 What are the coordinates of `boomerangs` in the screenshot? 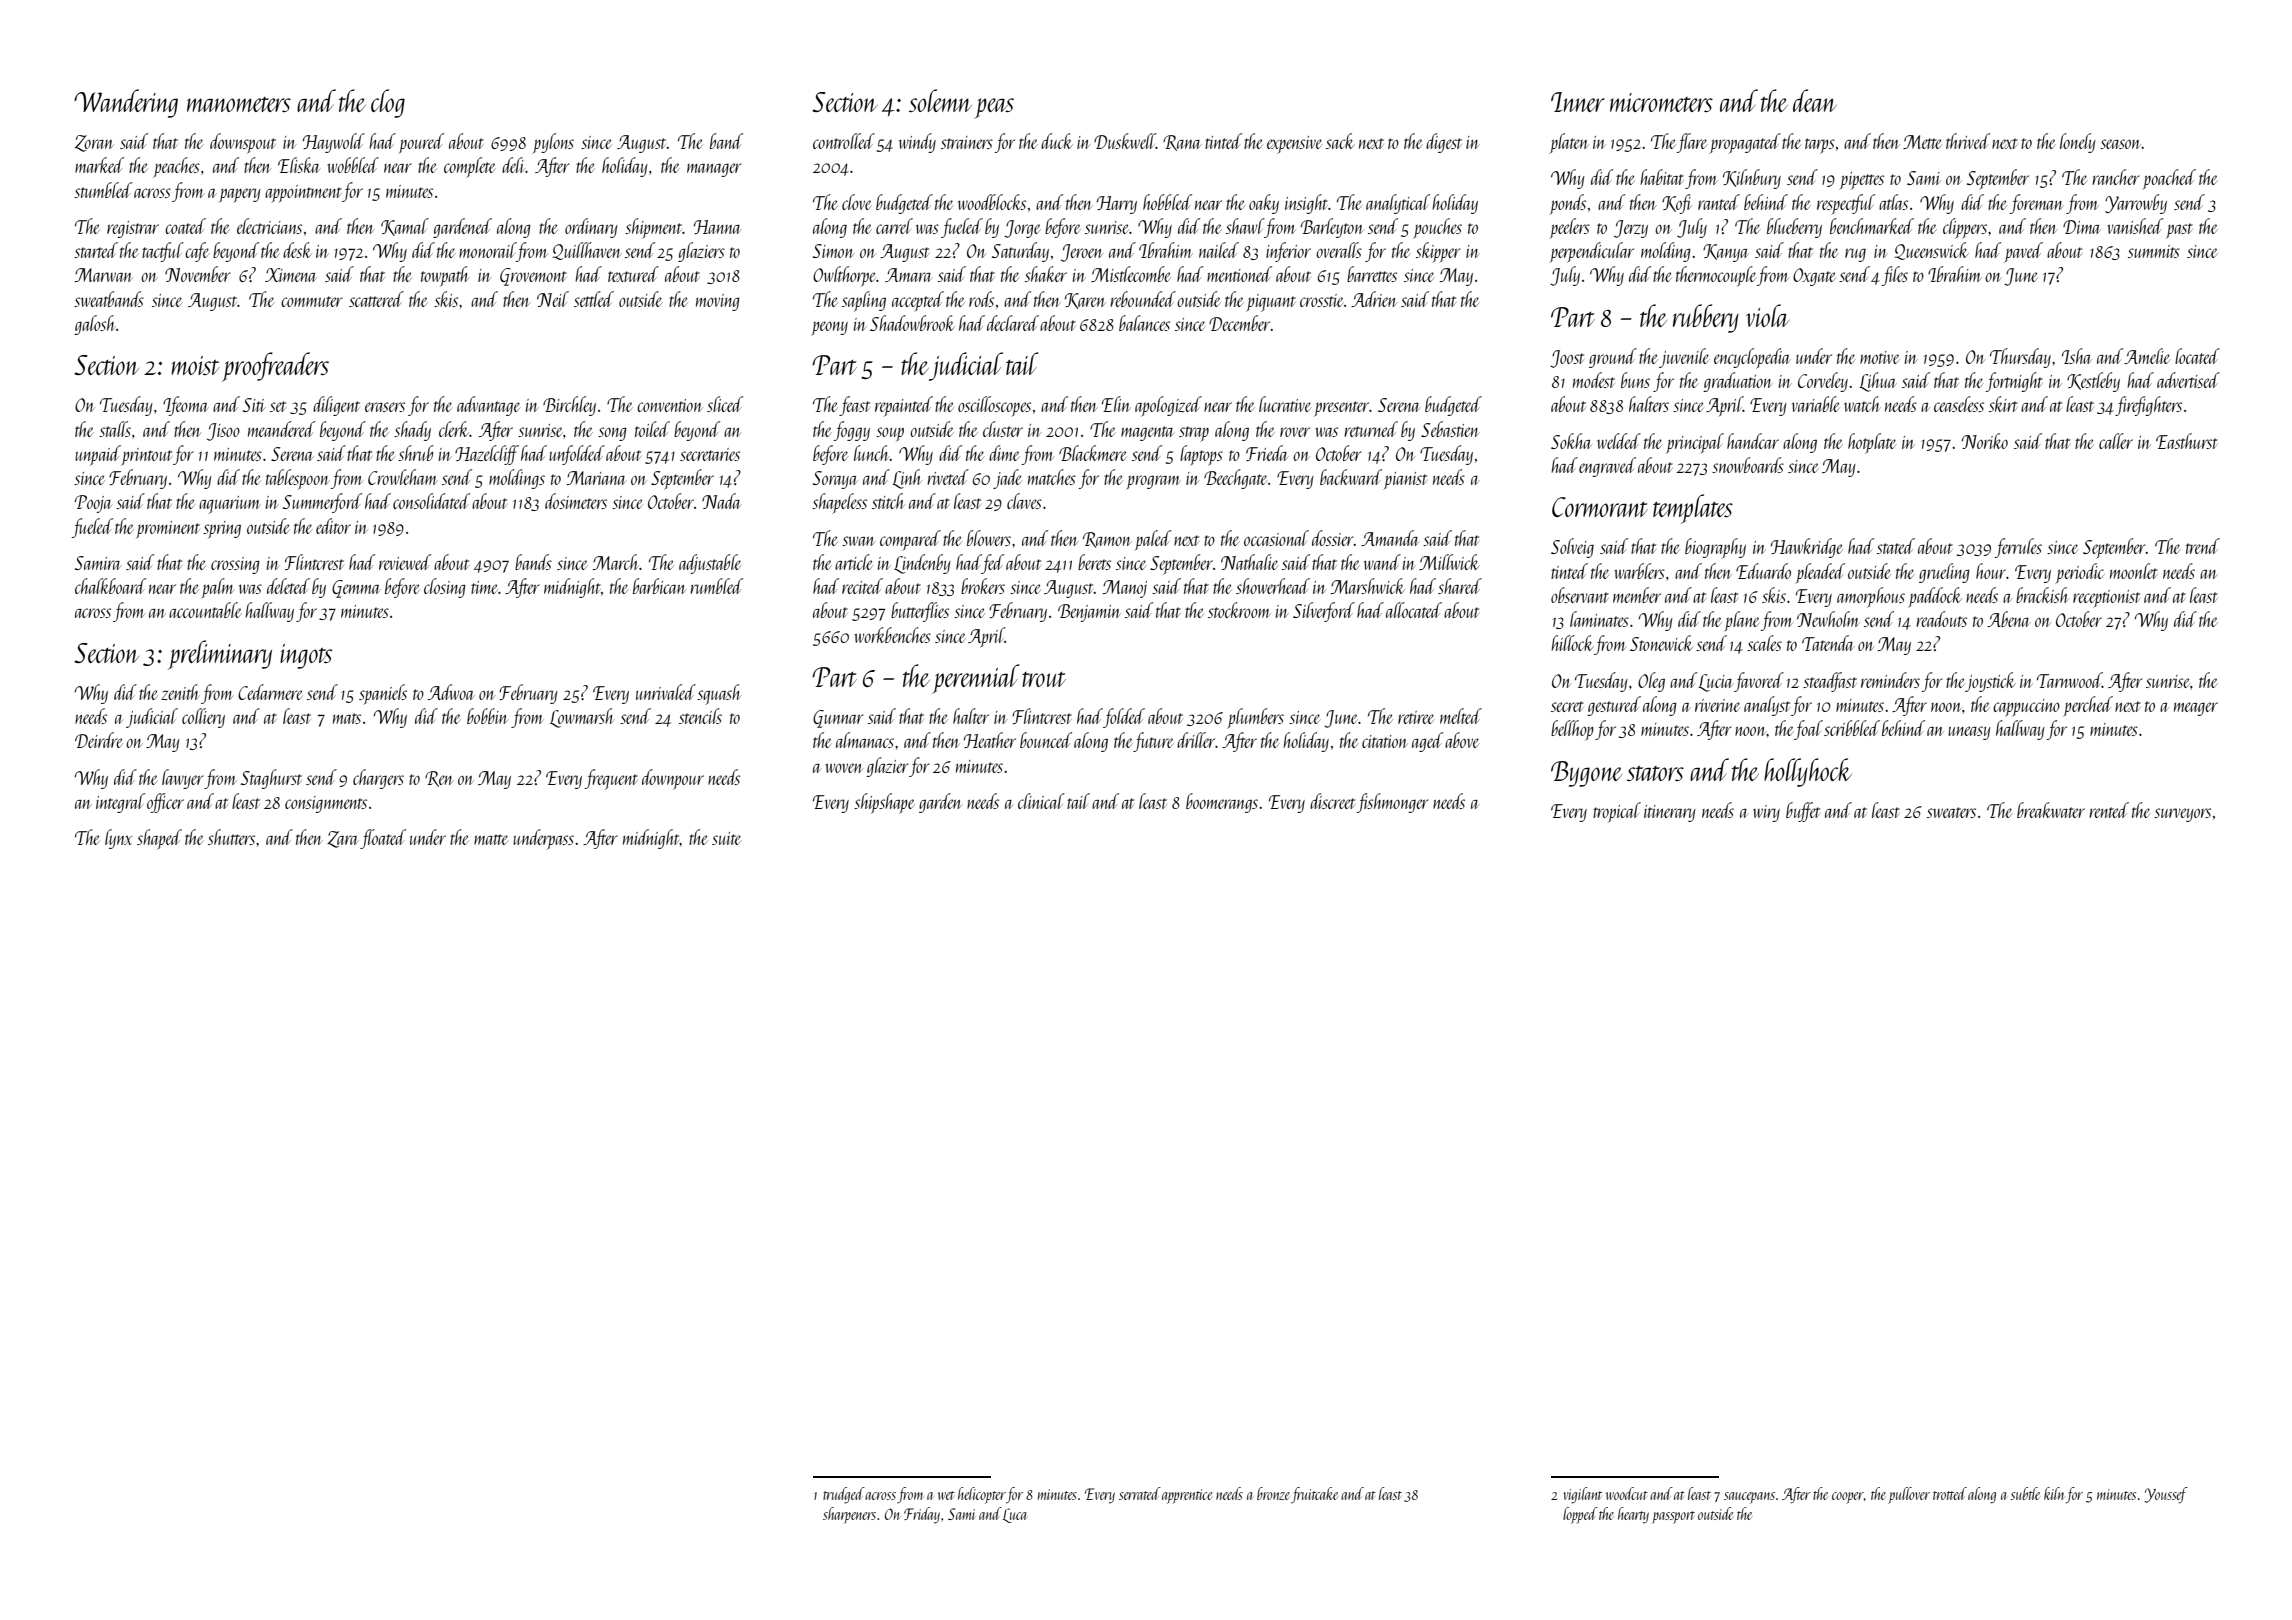 It's located at (1222, 803).
